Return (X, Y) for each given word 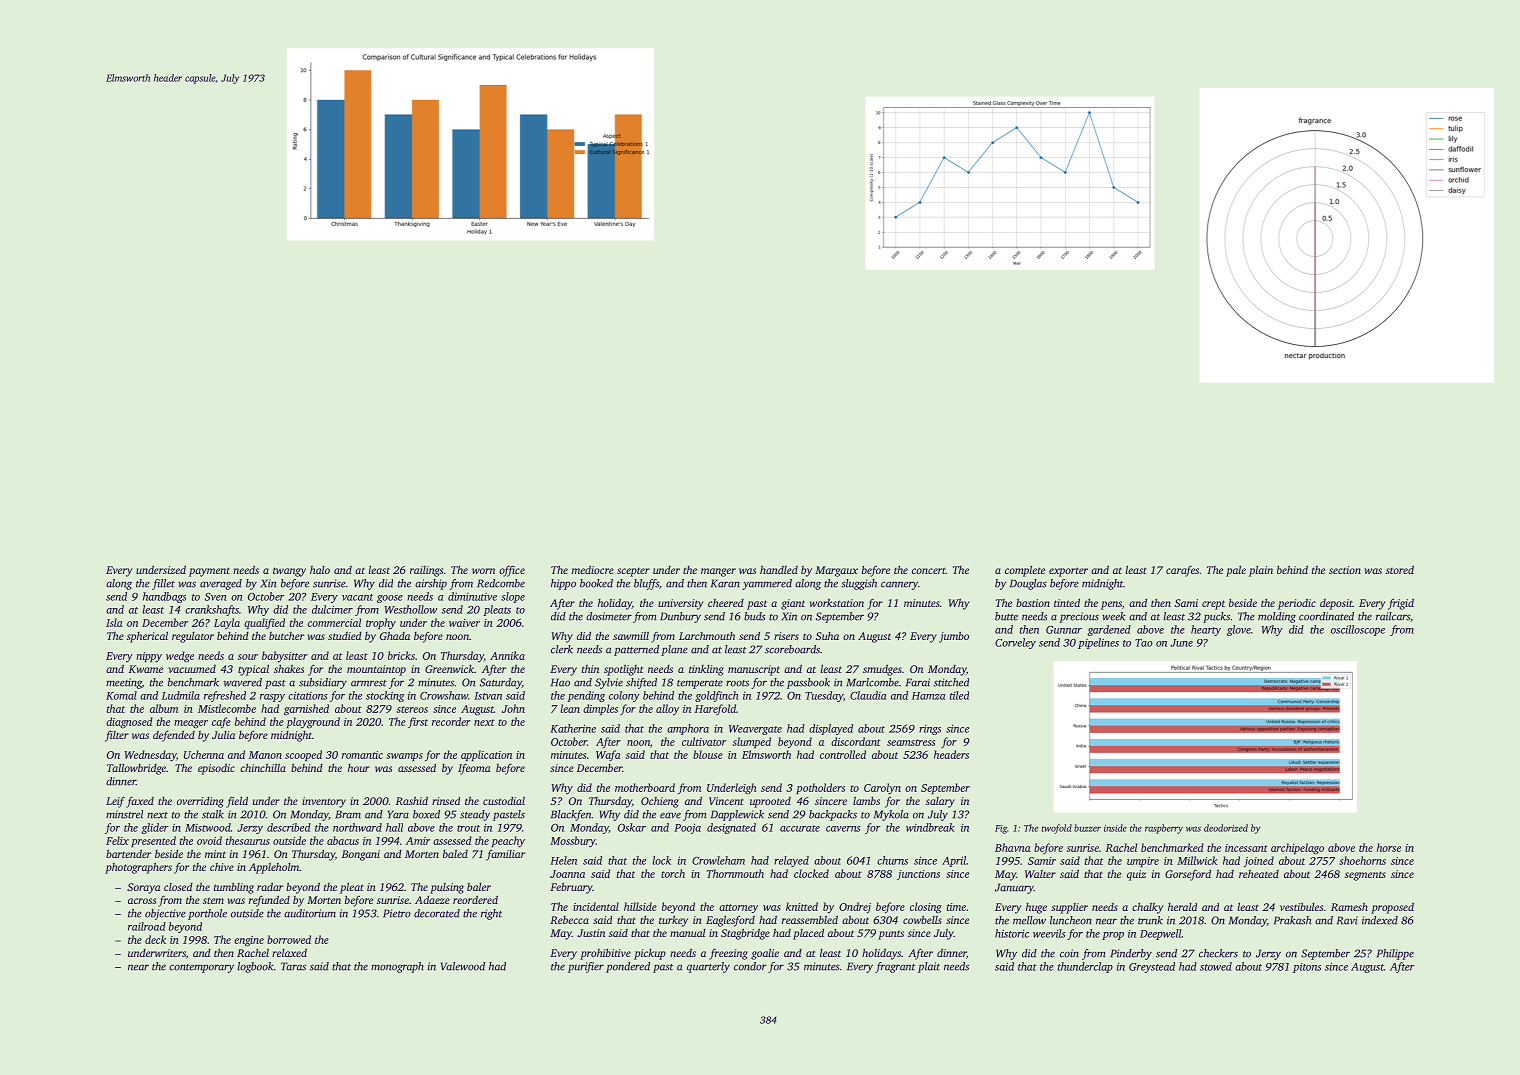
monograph (397, 967)
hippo (563, 584)
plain (1261, 571)
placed (808, 934)
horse (1389, 847)
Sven (216, 597)
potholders (820, 788)
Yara (398, 814)
